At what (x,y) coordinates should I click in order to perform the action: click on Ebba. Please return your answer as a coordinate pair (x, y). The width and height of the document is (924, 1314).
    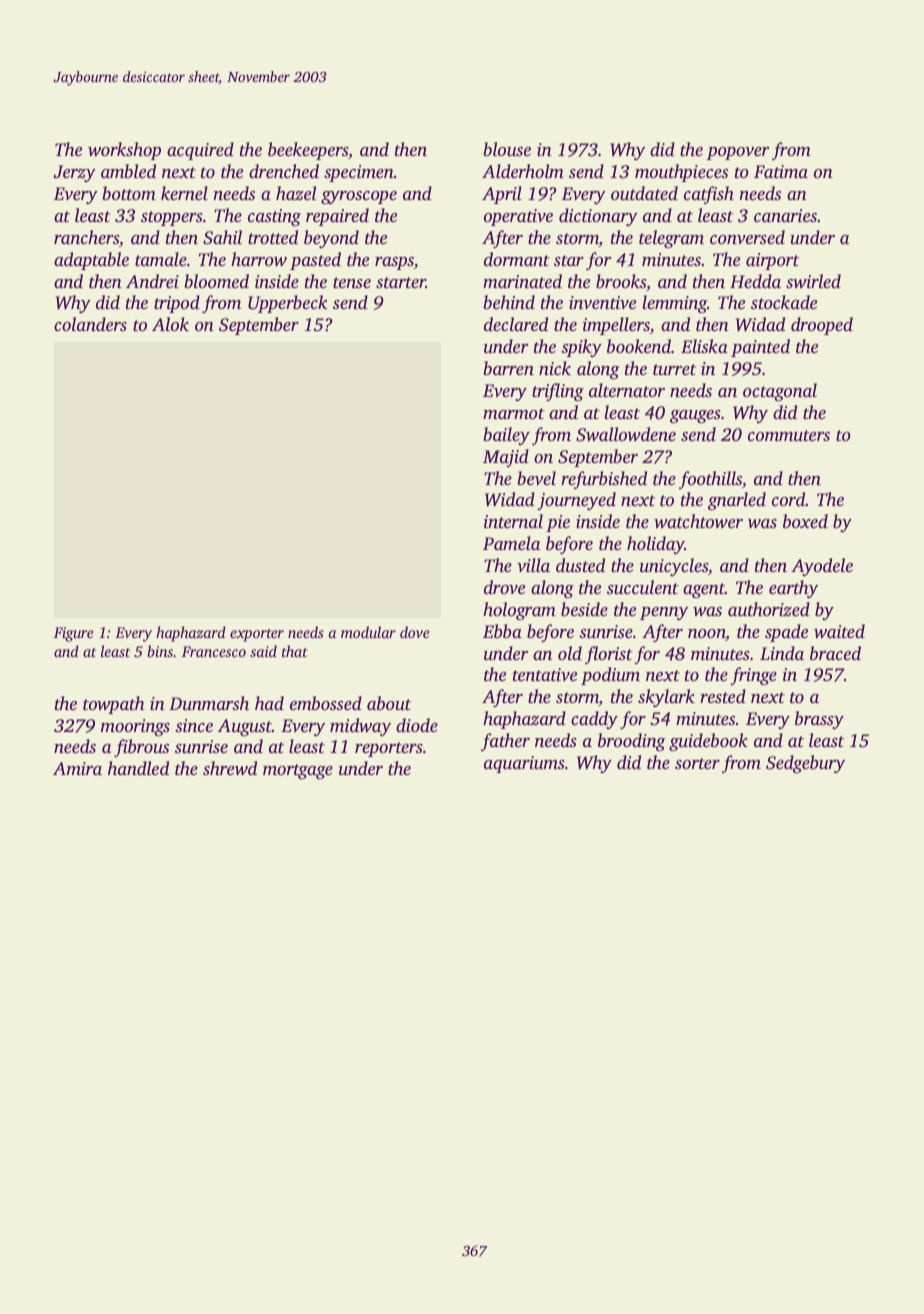
    Looking at the image, I should click on (502, 631).
